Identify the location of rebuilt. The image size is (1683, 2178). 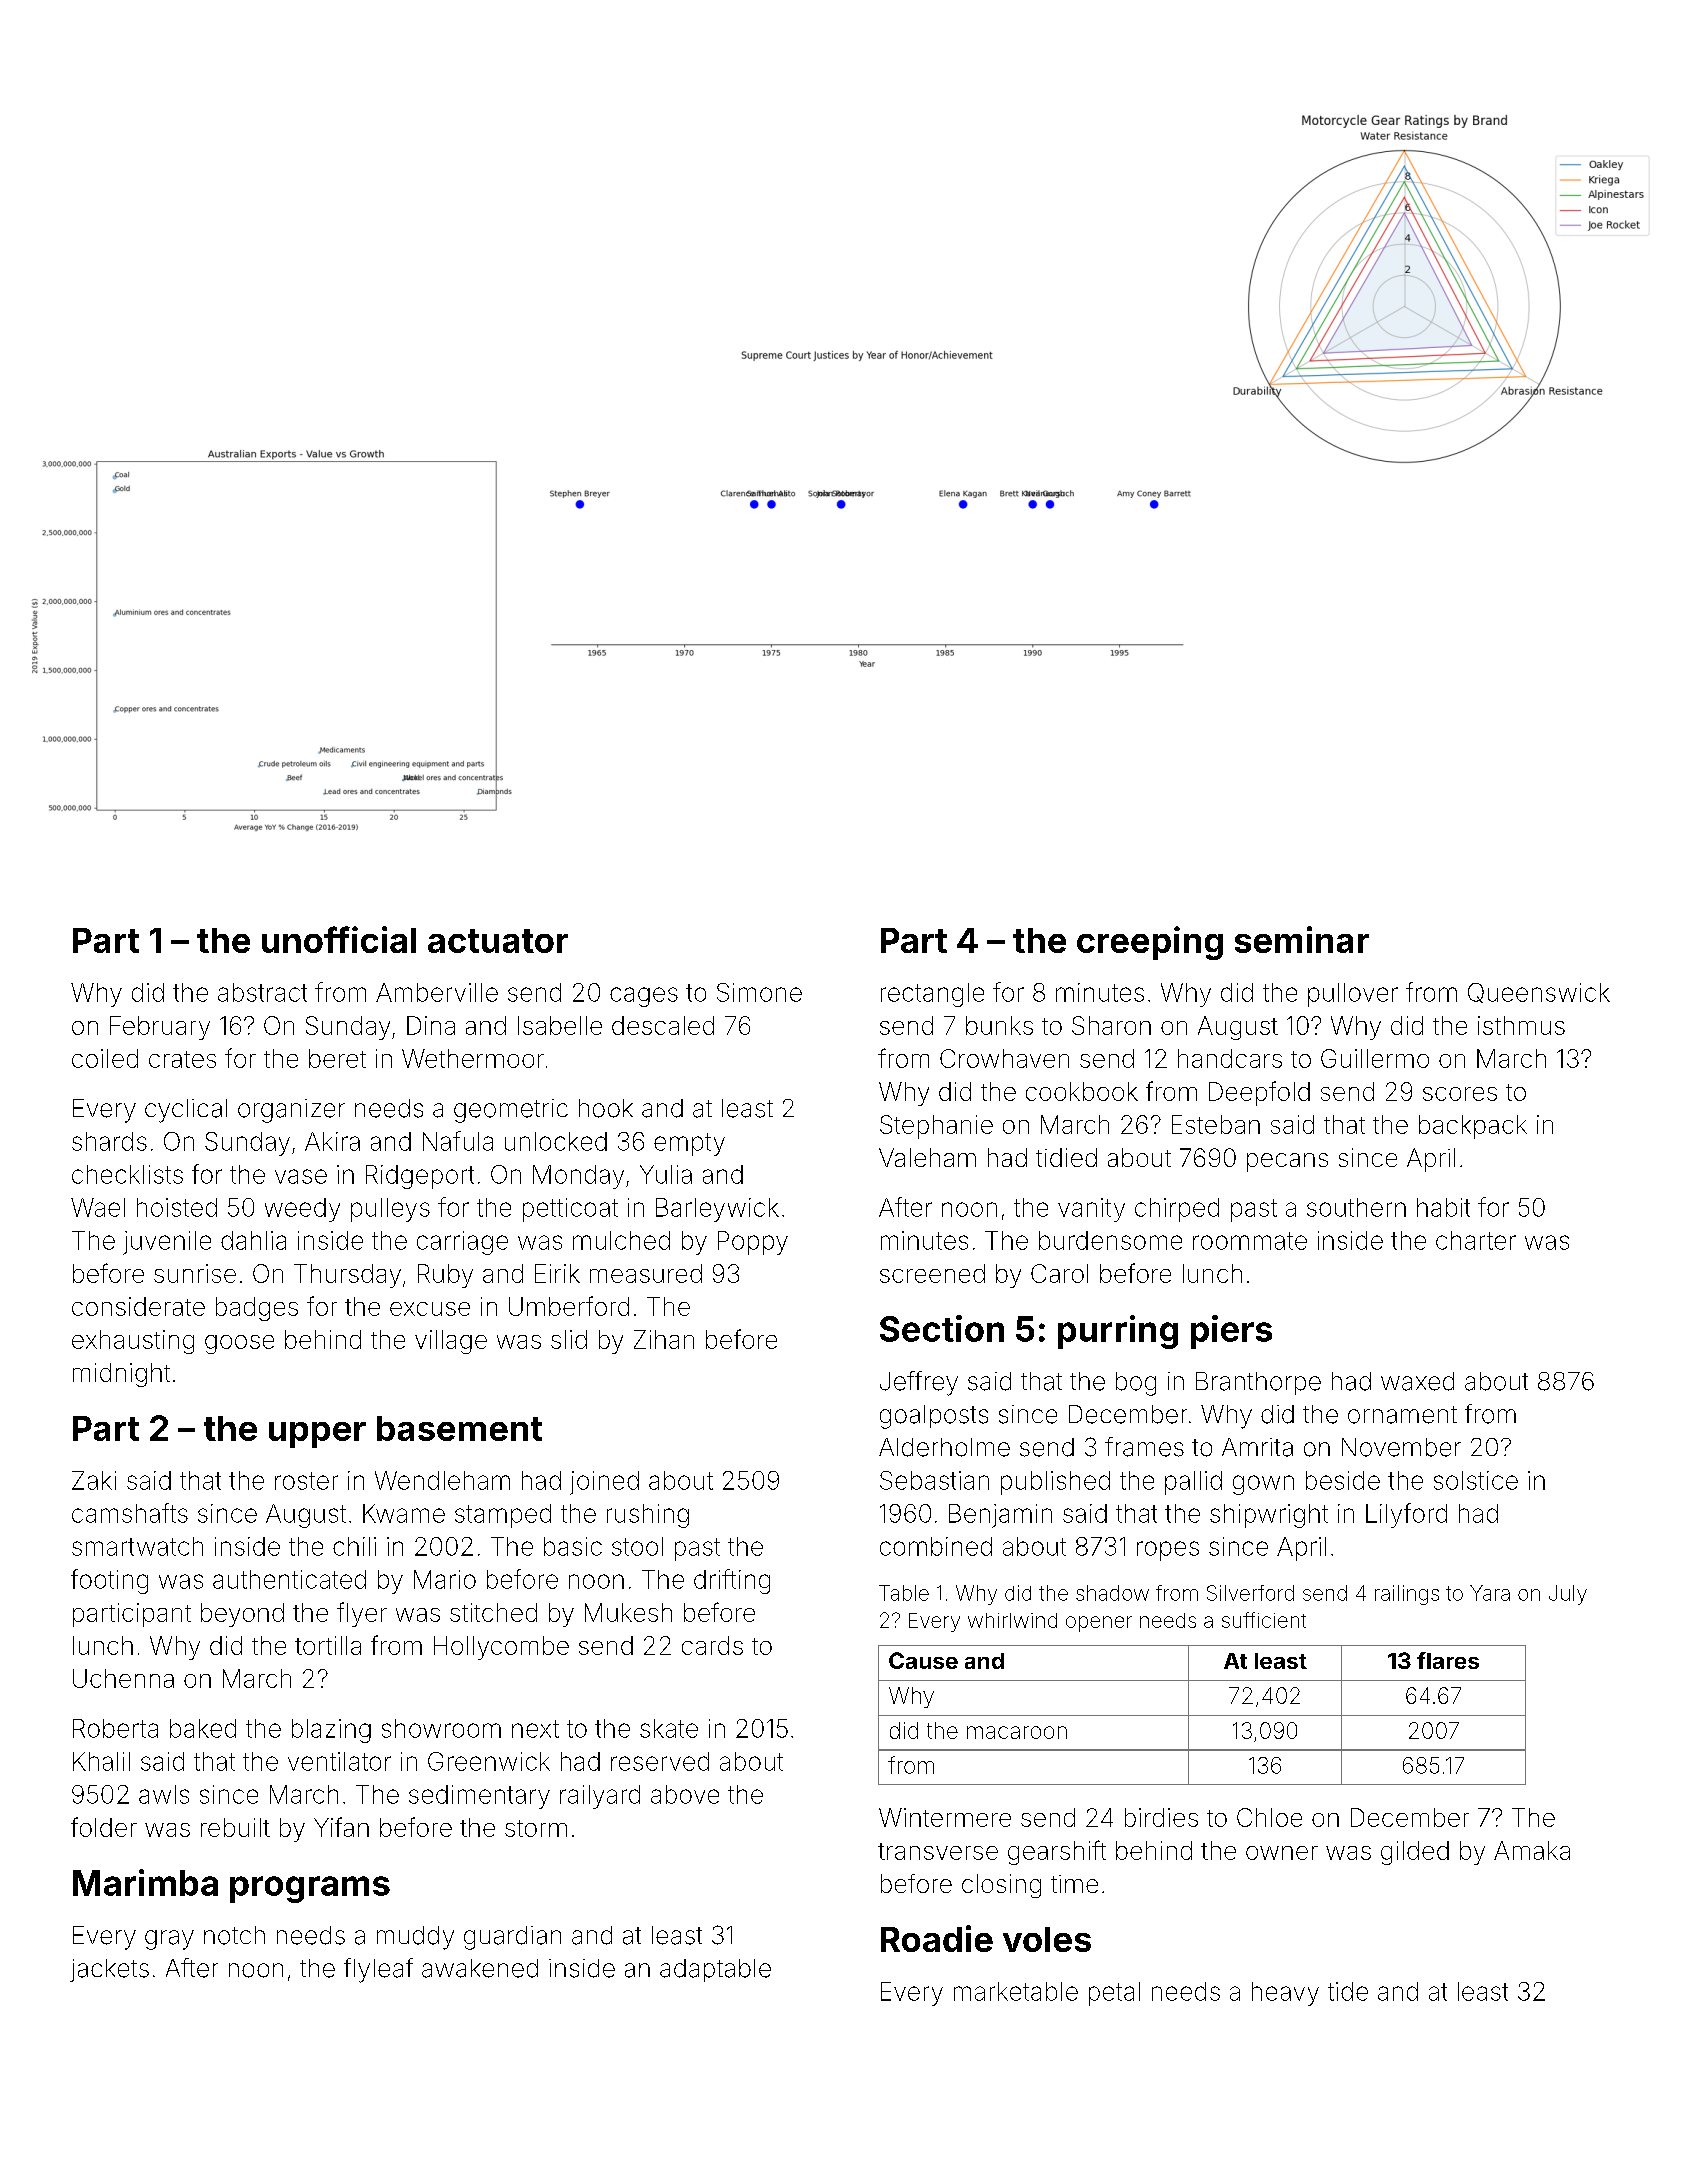
(235, 1827).
